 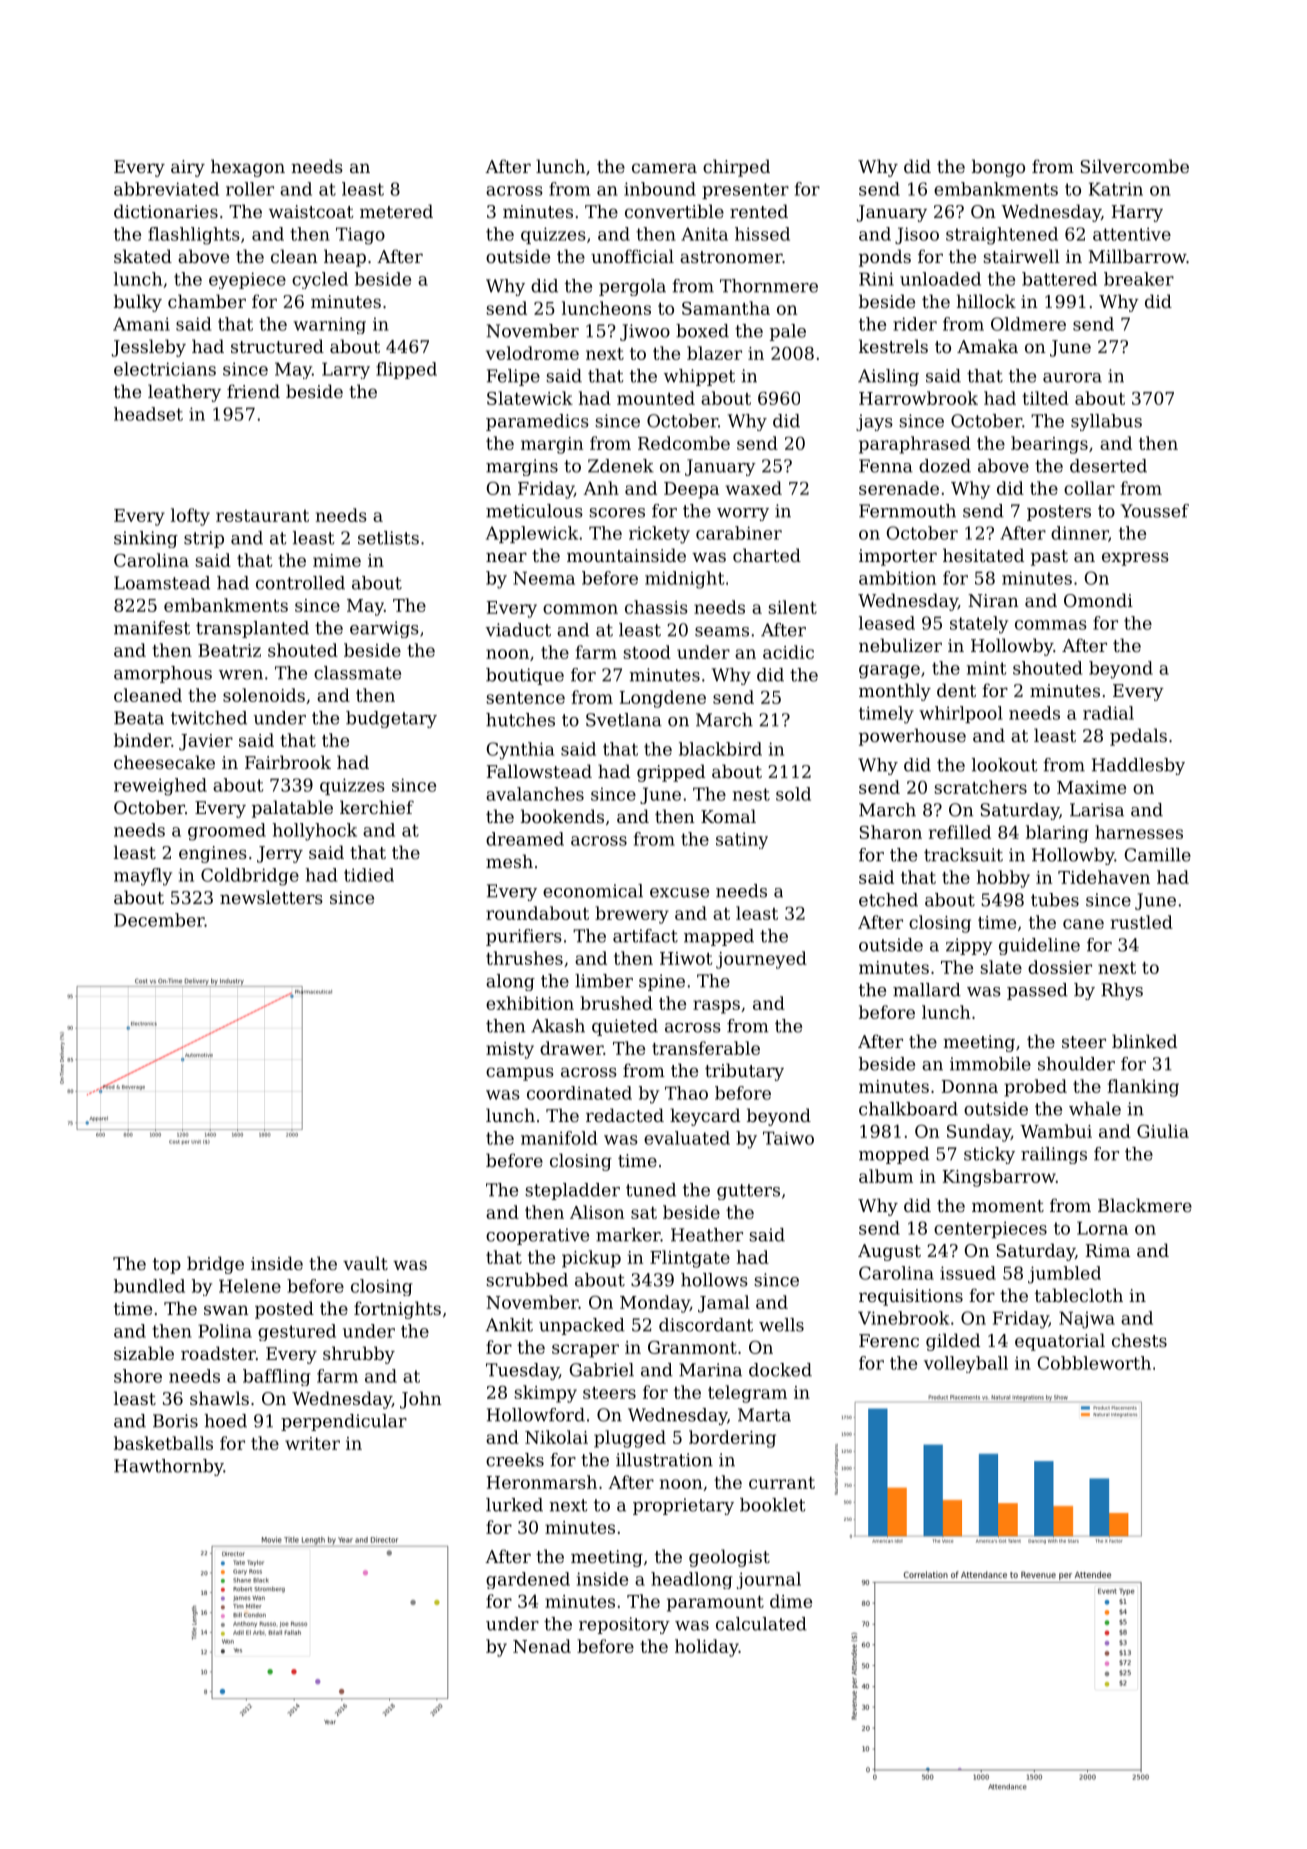 I want to click on holiday, so click(x=707, y=1648).
